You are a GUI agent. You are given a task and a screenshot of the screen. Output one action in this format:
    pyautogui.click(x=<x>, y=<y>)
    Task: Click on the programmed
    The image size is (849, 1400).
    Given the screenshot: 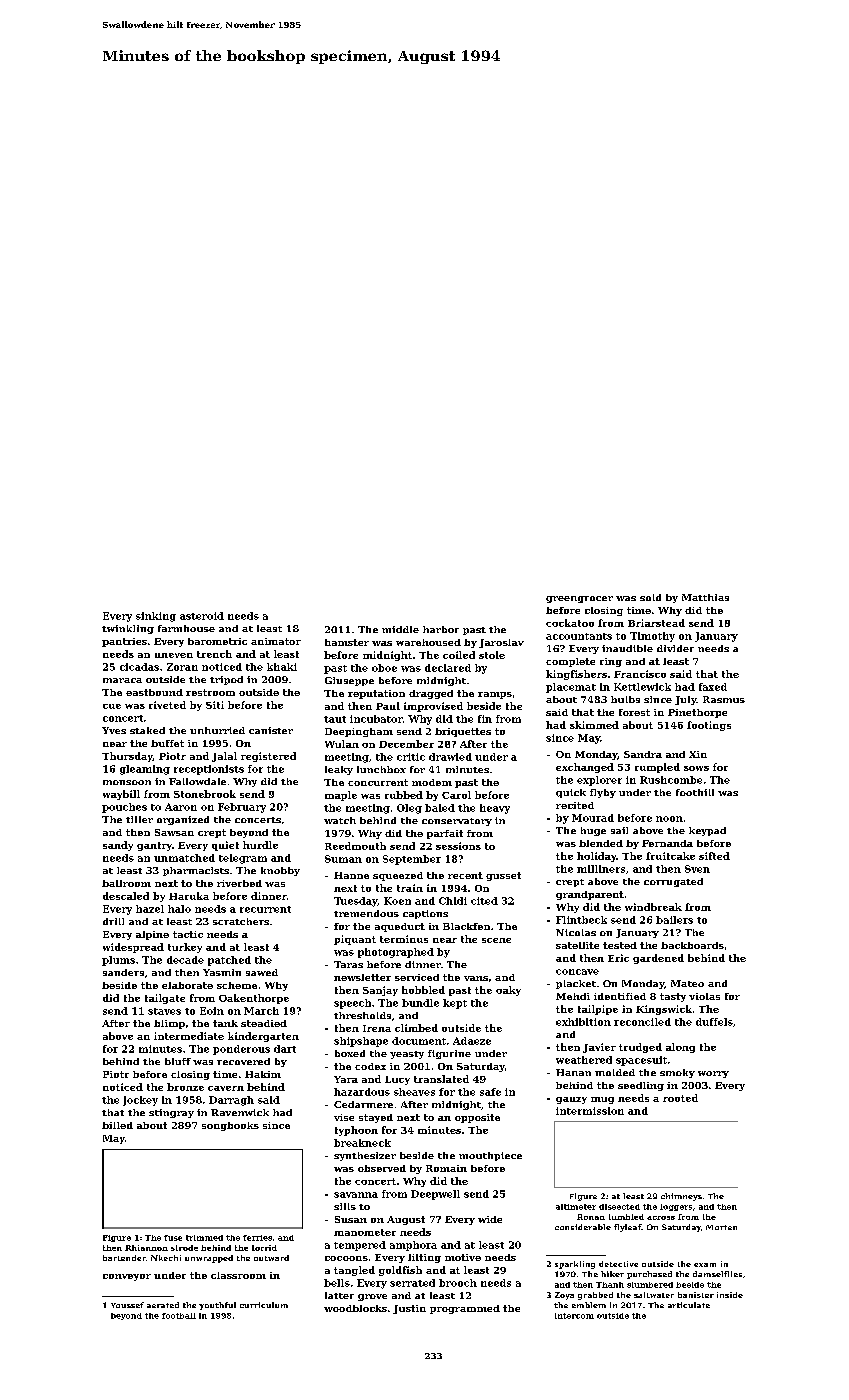 What is the action you would take?
    pyautogui.click(x=465, y=1309)
